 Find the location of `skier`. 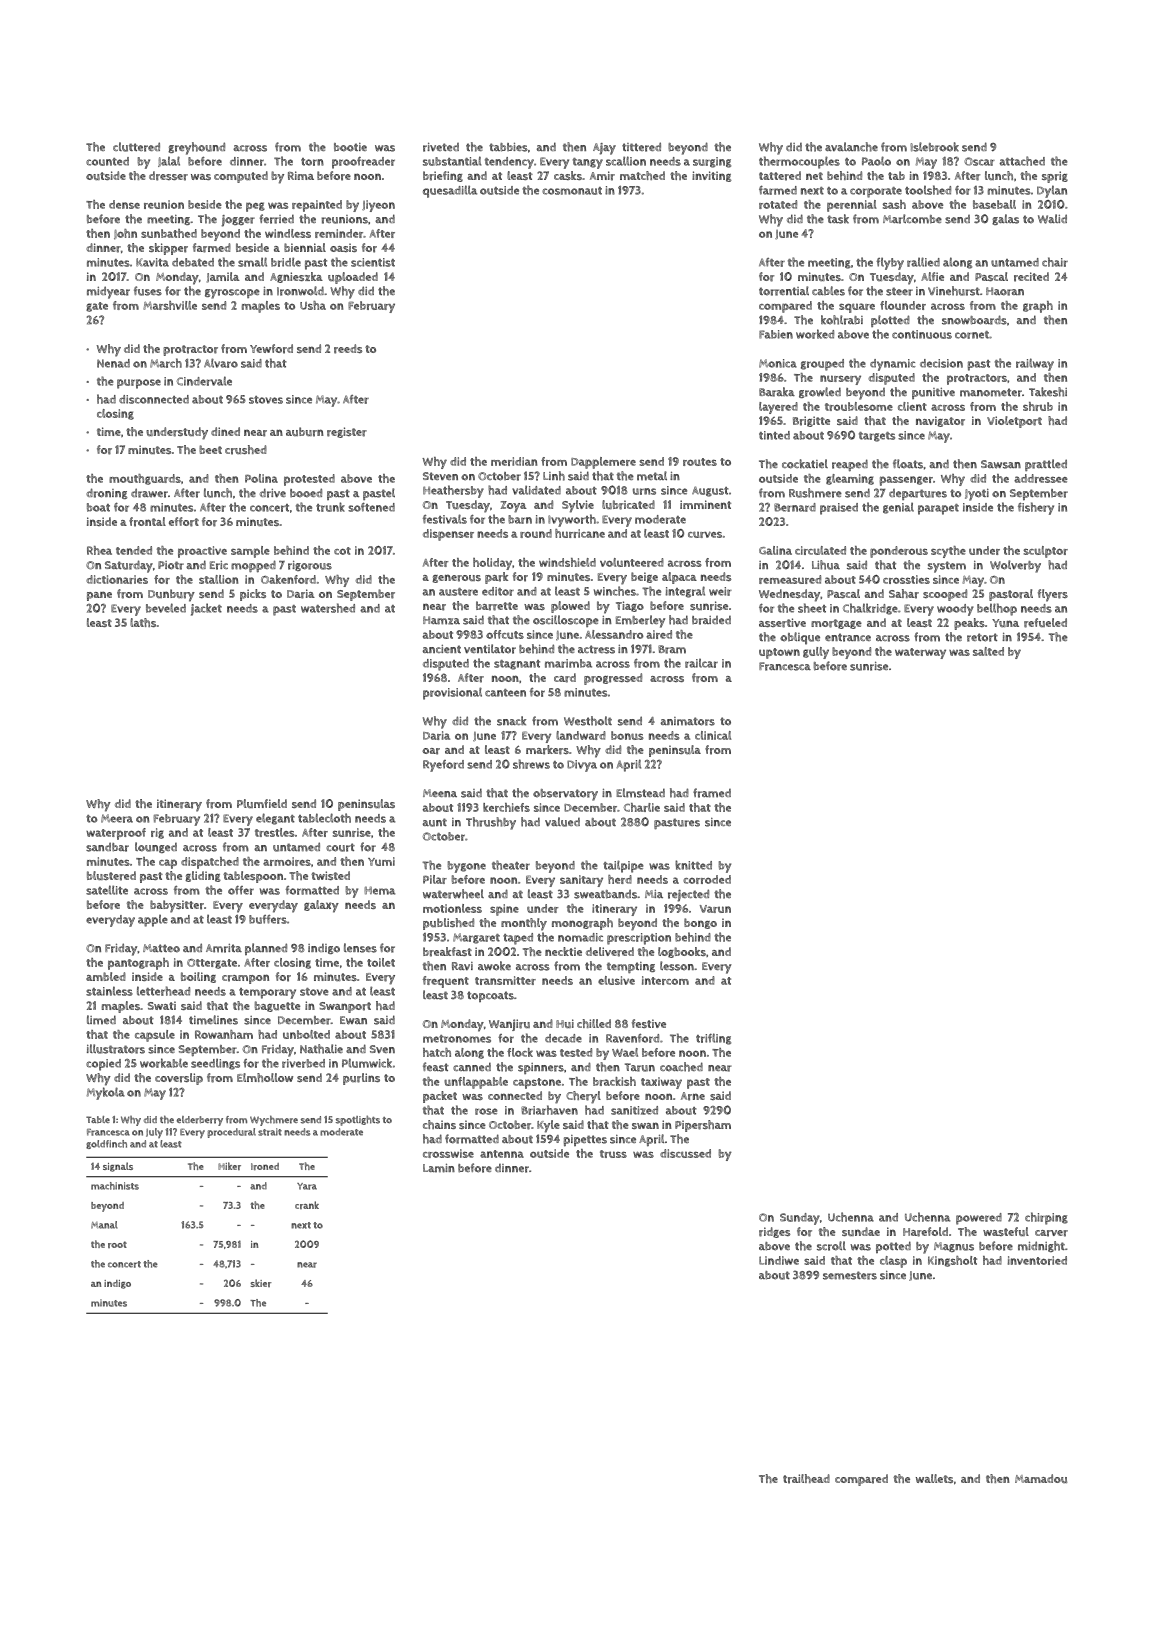

skier is located at coordinates (261, 1283).
